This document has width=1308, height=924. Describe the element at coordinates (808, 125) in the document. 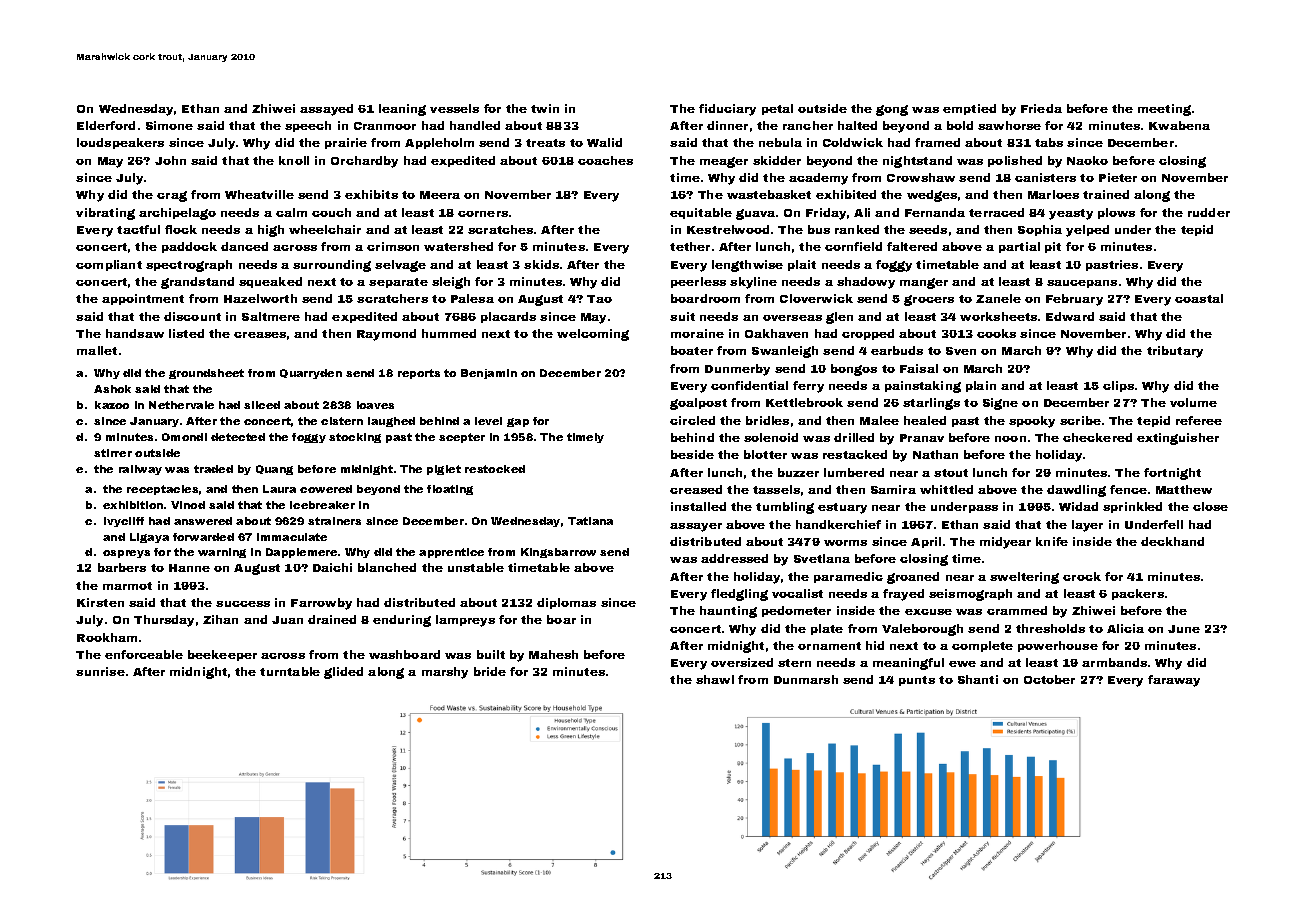

I see `rancher` at that location.
